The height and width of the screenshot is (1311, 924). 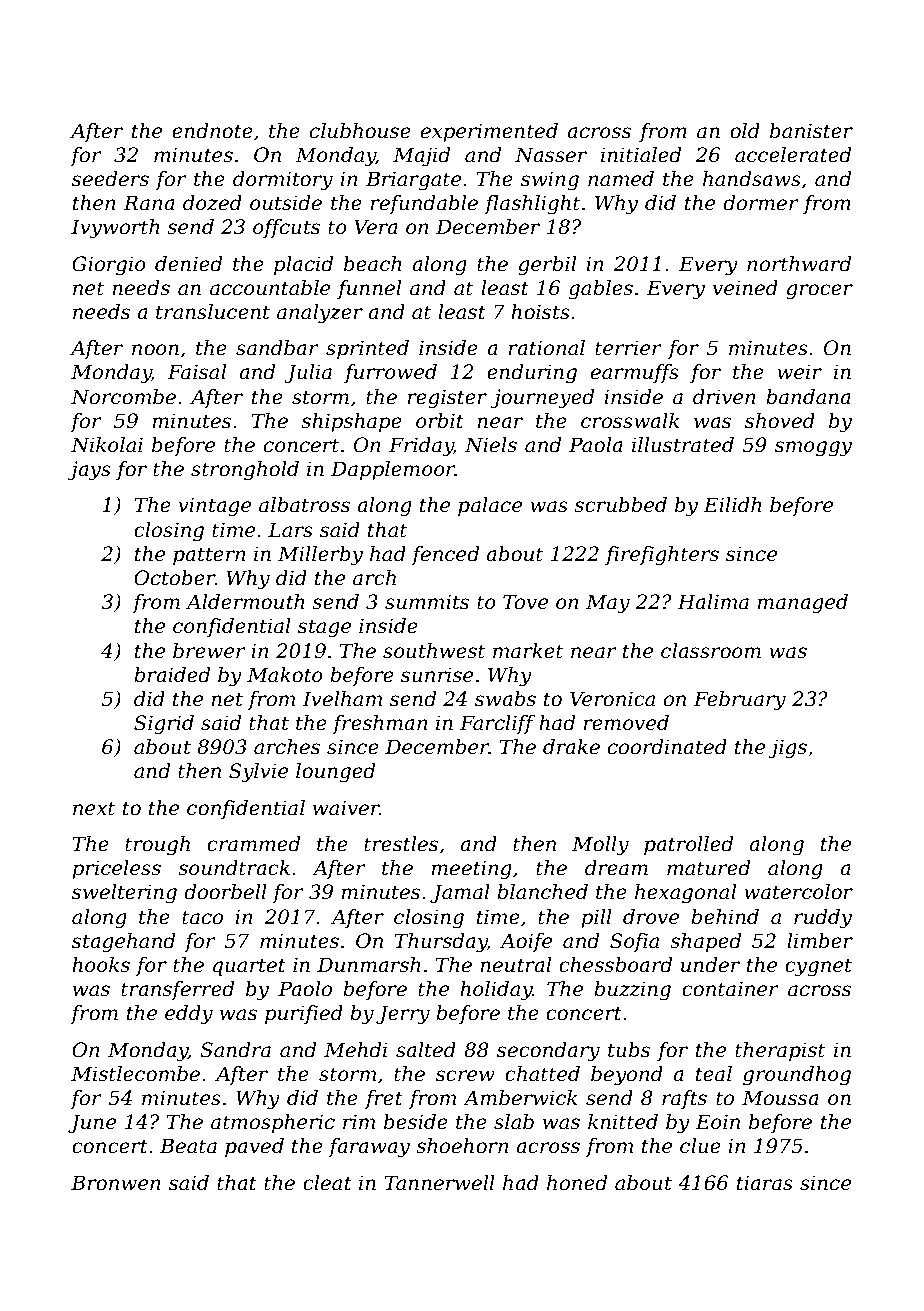 What do you see at coordinates (823, 919) in the screenshot?
I see `ruddy` at bounding box center [823, 919].
